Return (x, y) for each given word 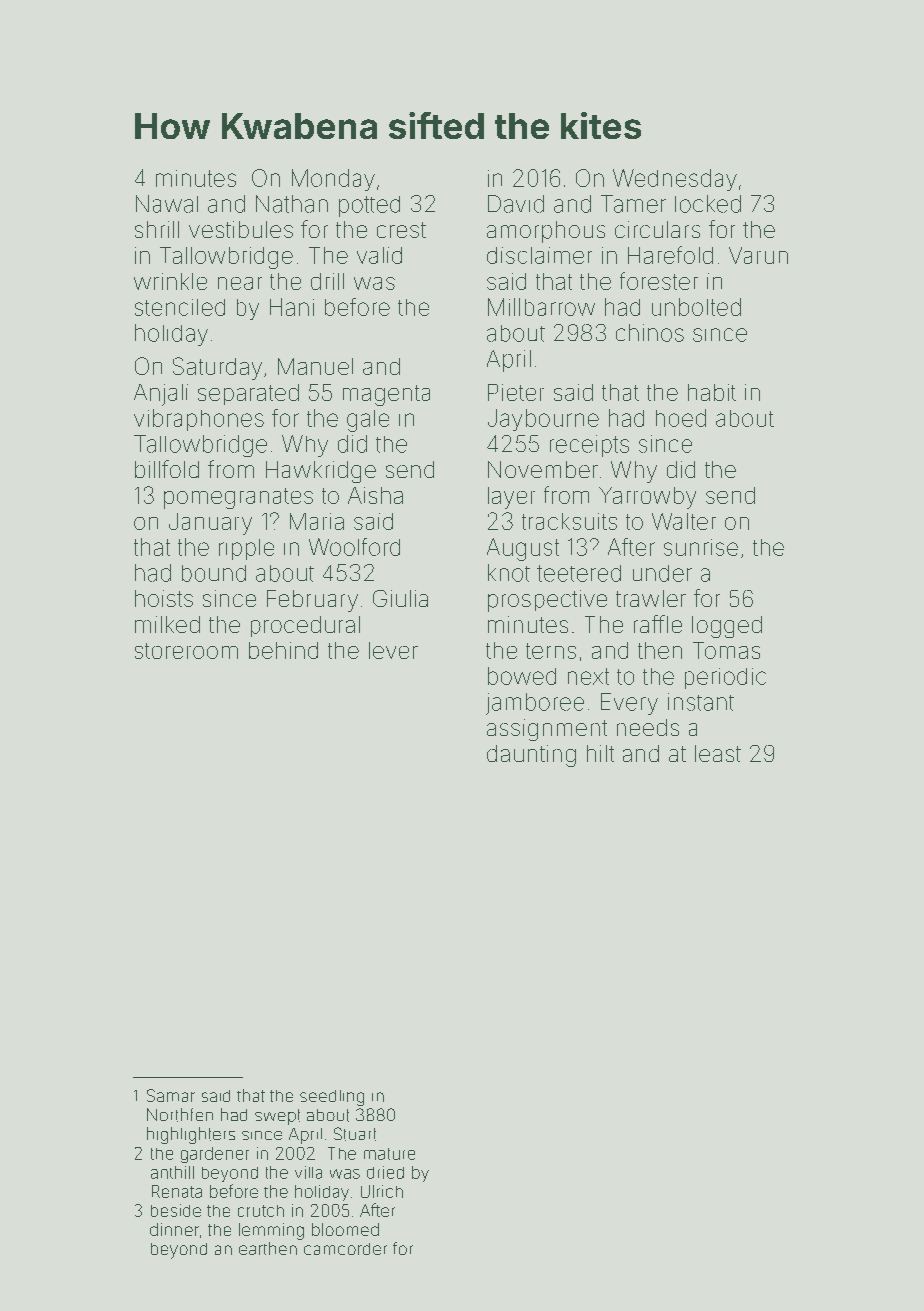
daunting (531, 756)
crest (401, 230)
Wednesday (675, 180)
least (718, 753)
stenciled (180, 307)
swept (277, 1117)
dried (385, 1172)
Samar (171, 1095)
